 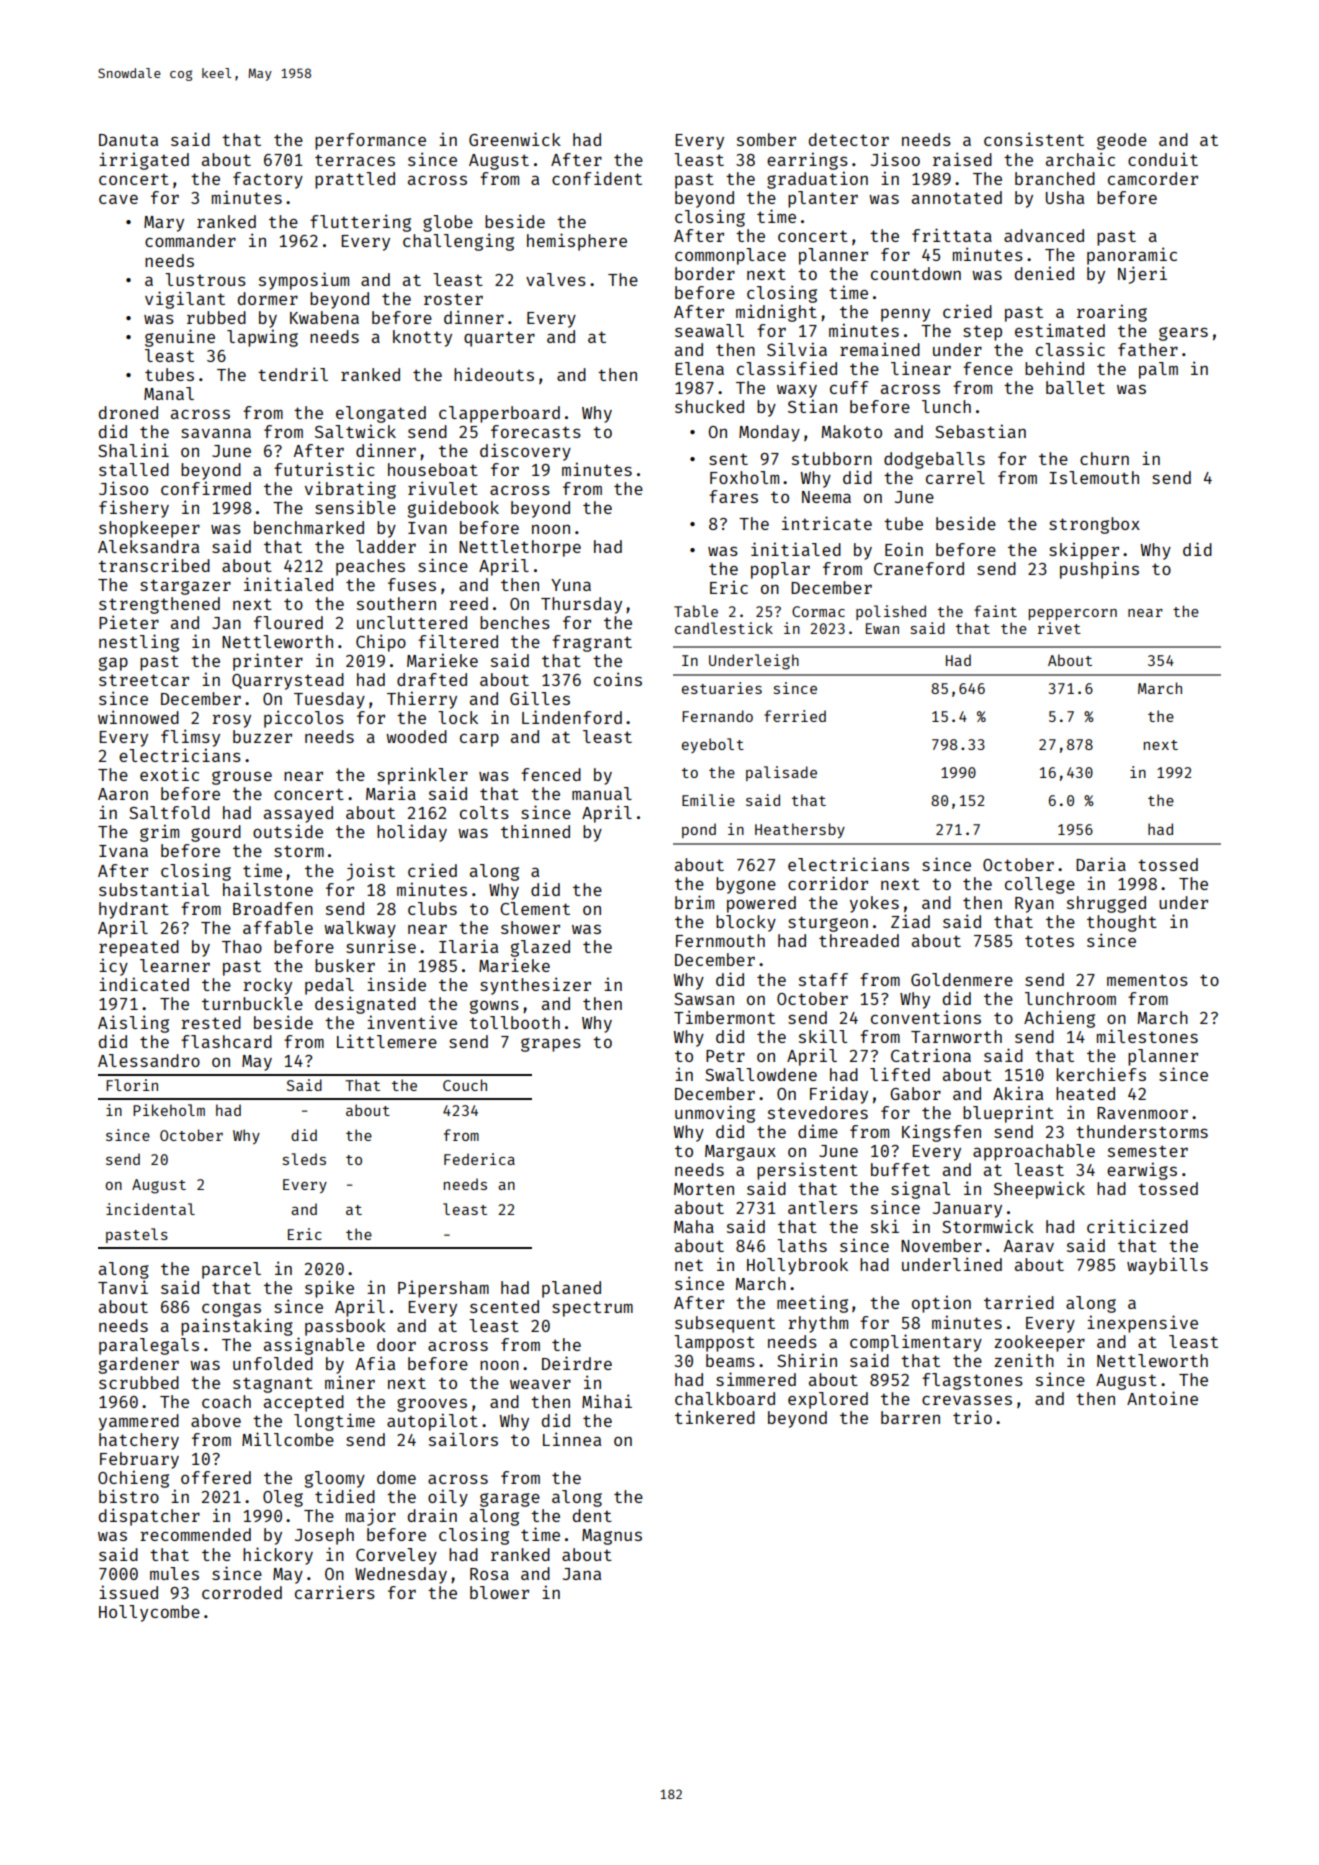 What do you see at coordinates (577, 242) in the screenshot?
I see `hemisphere` at bounding box center [577, 242].
